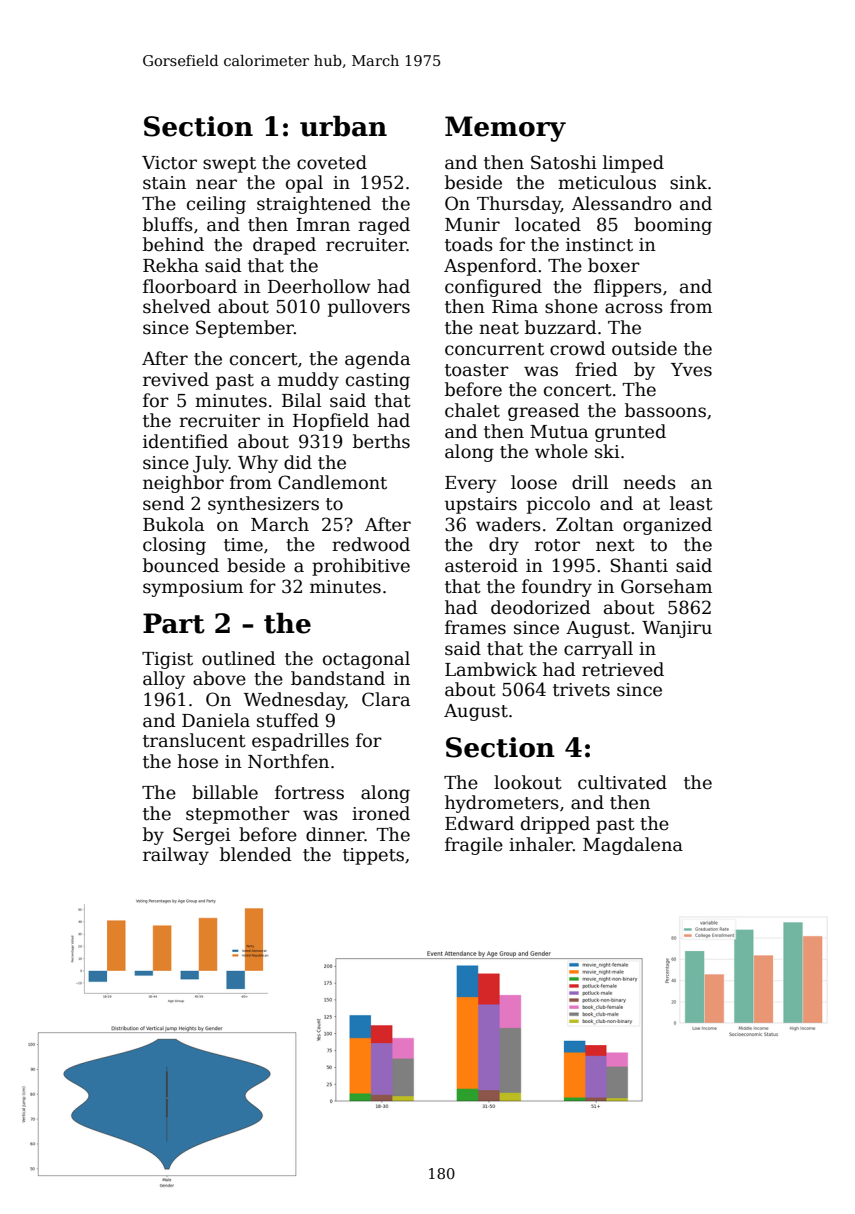 Image resolution: width=855 pixels, height=1214 pixels. I want to click on Victor, so click(169, 163).
